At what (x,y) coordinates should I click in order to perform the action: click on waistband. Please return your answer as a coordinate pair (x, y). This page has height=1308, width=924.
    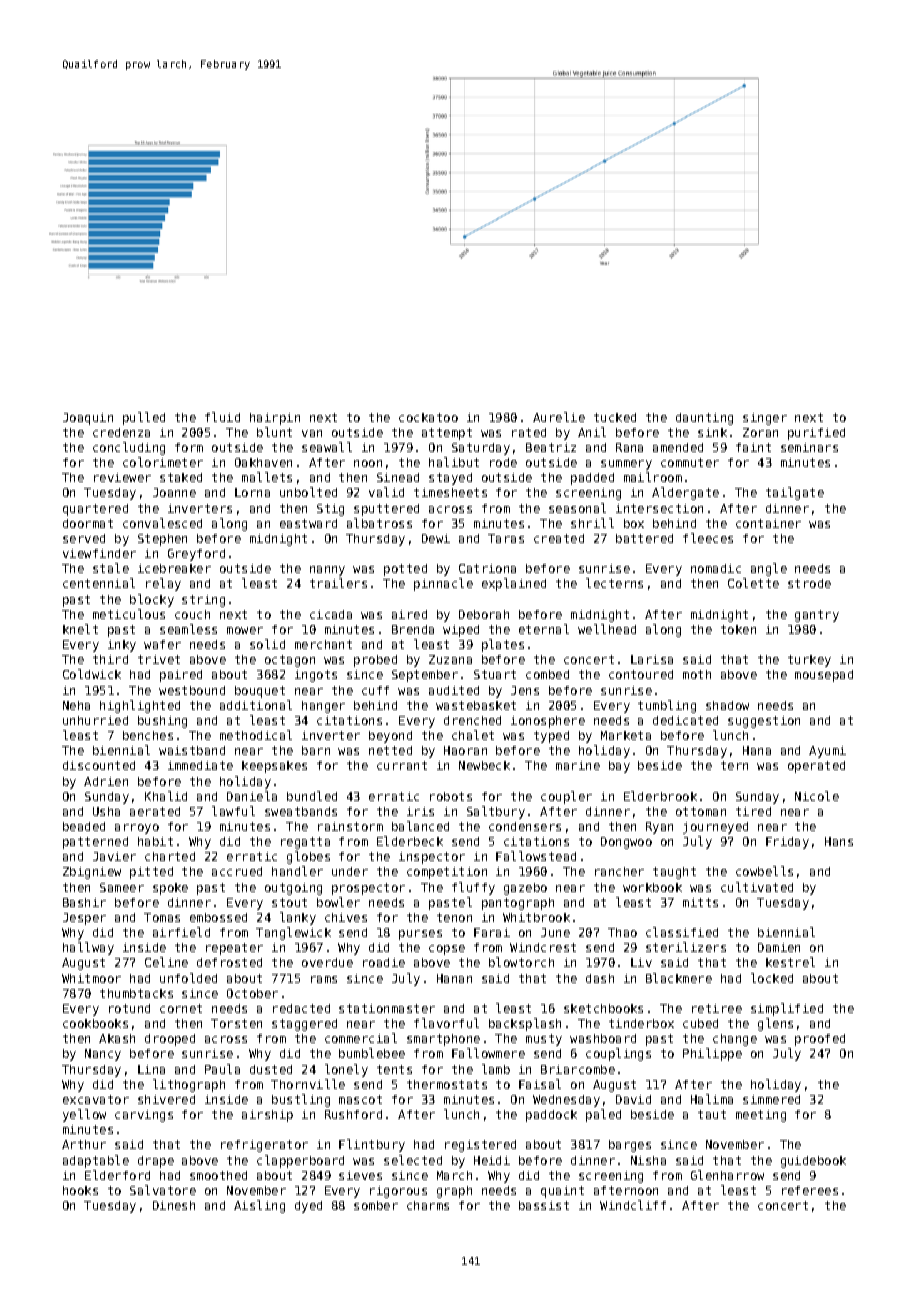
    Looking at the image, I should click on (192, 750).
